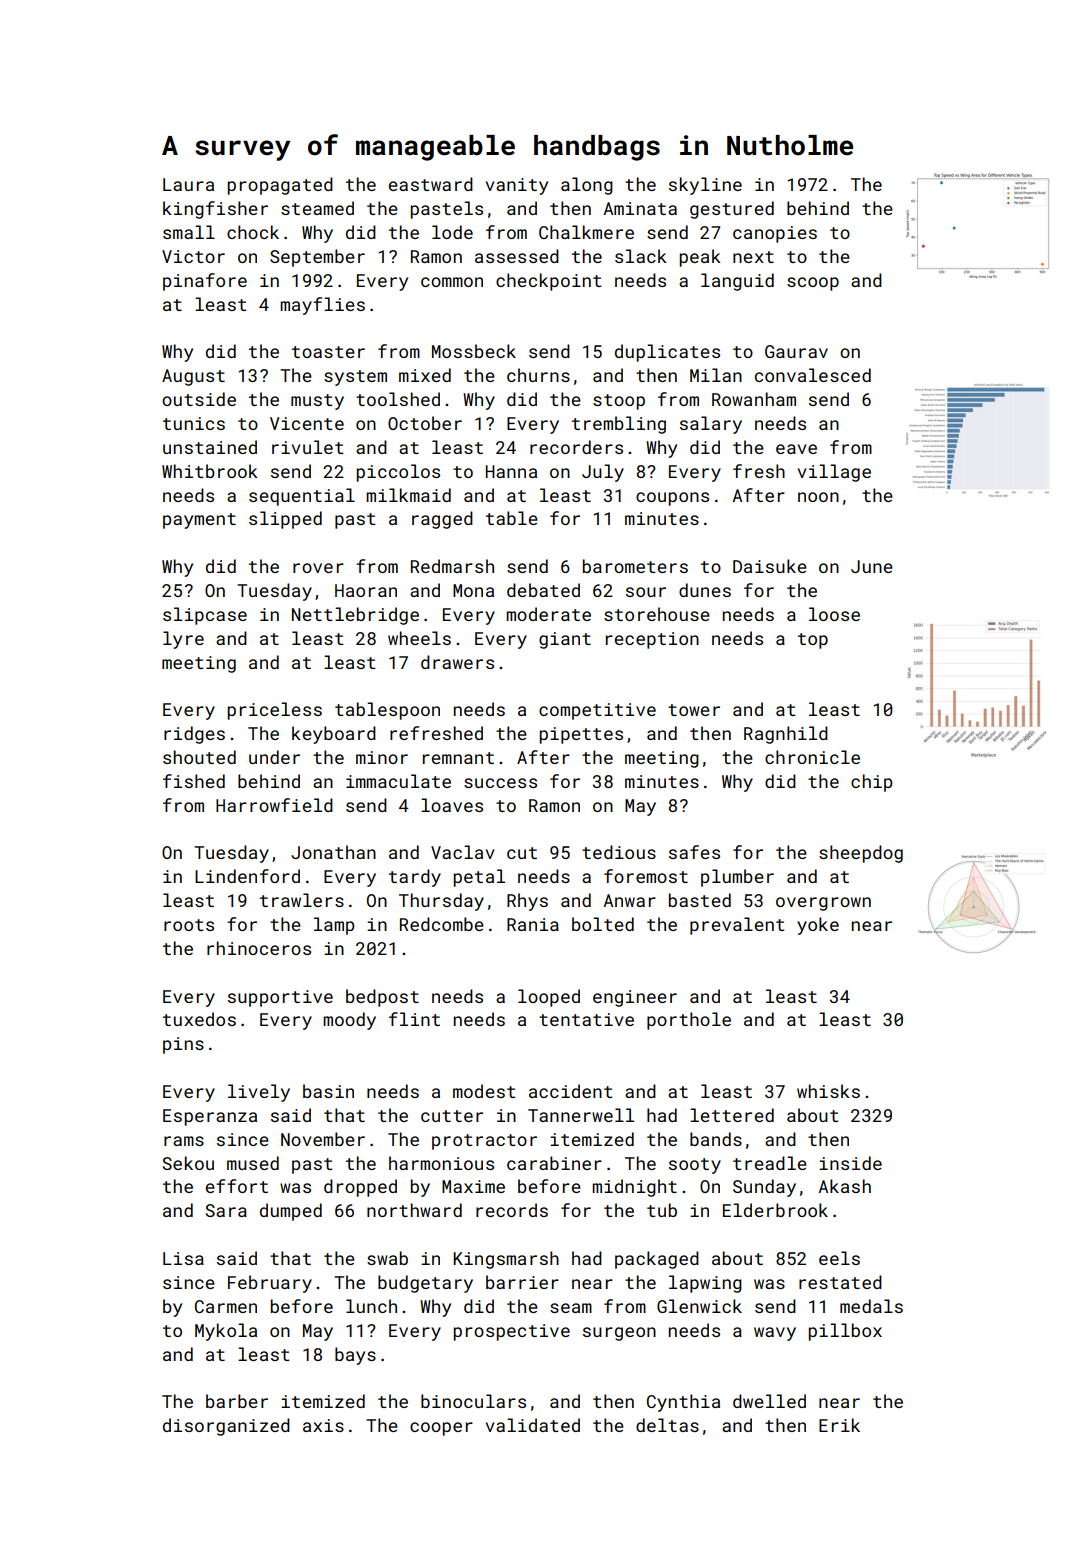 The width and height of the image is (1070, 1550). What do you see at coordinates (839, 1425) in the image?
I see `Erik` at bounding box center [839, 1425].
